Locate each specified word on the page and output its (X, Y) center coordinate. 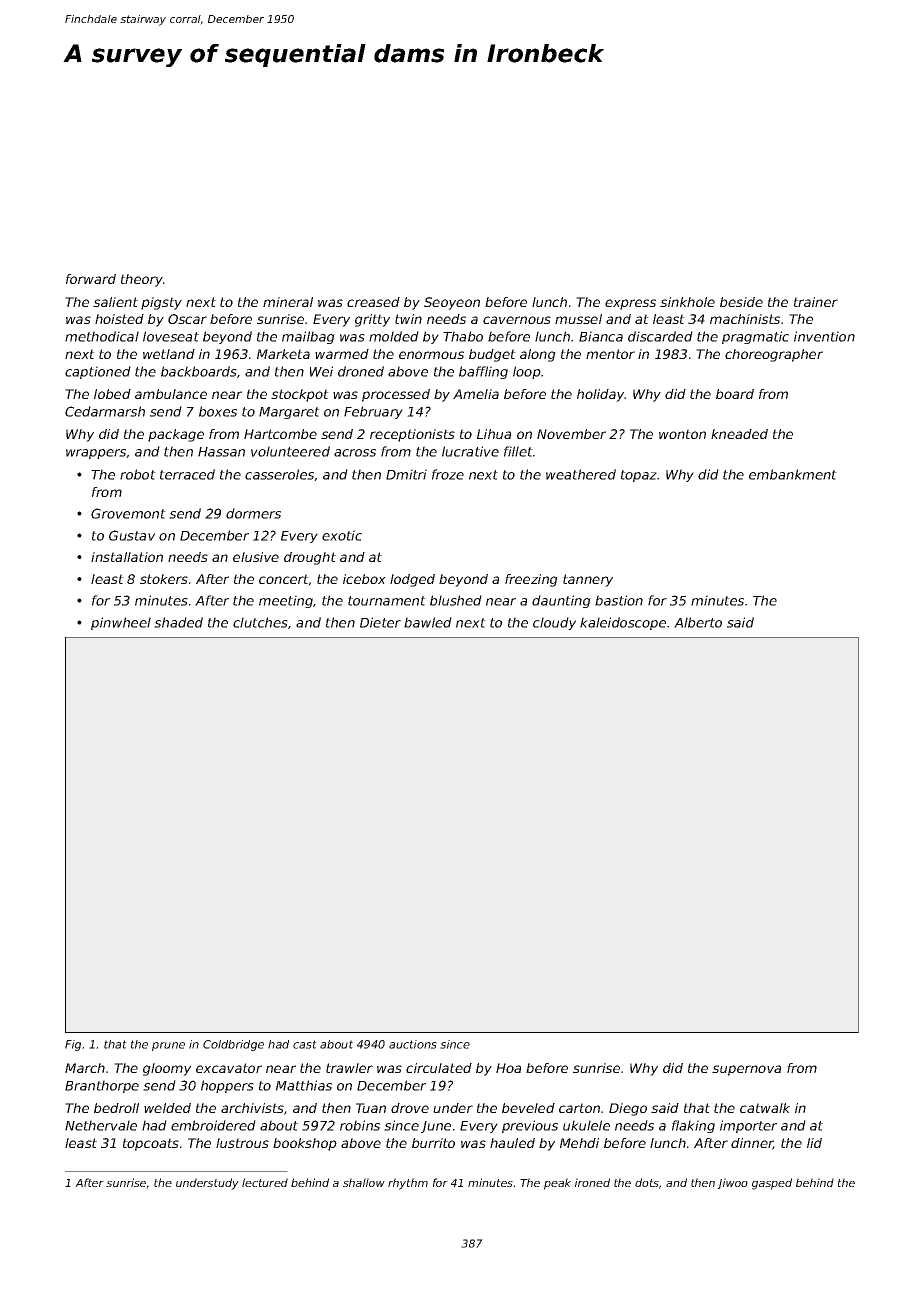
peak (557, 1184)
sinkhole (687, 302)
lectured (265, 1182)
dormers (253, 513)
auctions (413, 1044)
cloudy (554, 623)
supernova (746, 1070)
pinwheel (121, 623)
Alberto (698, 622)
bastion (619, 600)
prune (168, 1046)
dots (647, 1182)
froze (448, 474)
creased (373, 302)
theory (142, 280)
